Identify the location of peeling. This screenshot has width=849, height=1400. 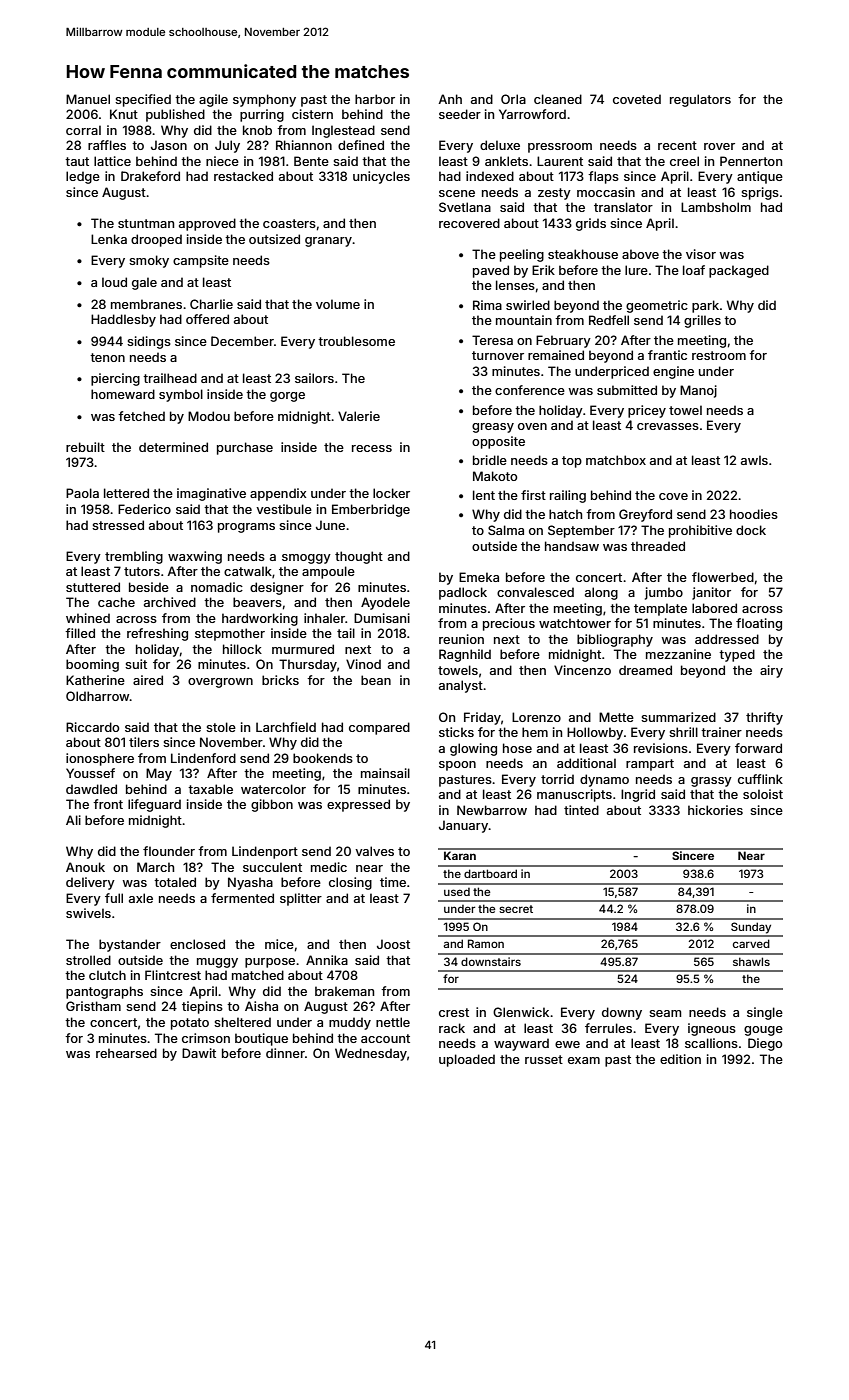
(522, 255).
